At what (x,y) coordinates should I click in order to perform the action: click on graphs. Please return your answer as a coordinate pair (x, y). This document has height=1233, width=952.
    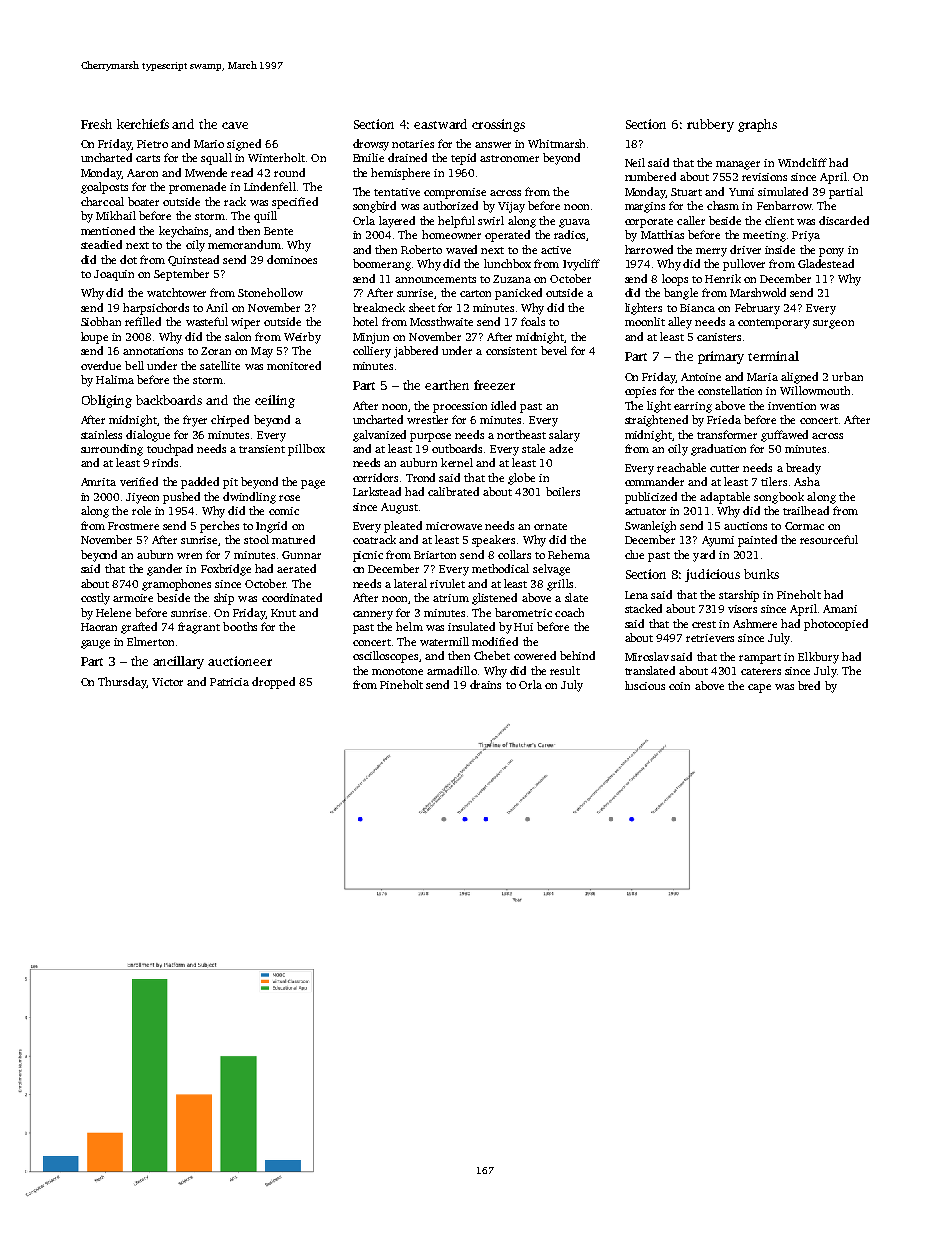
    Looking at the image, I should click on (757, 125).
